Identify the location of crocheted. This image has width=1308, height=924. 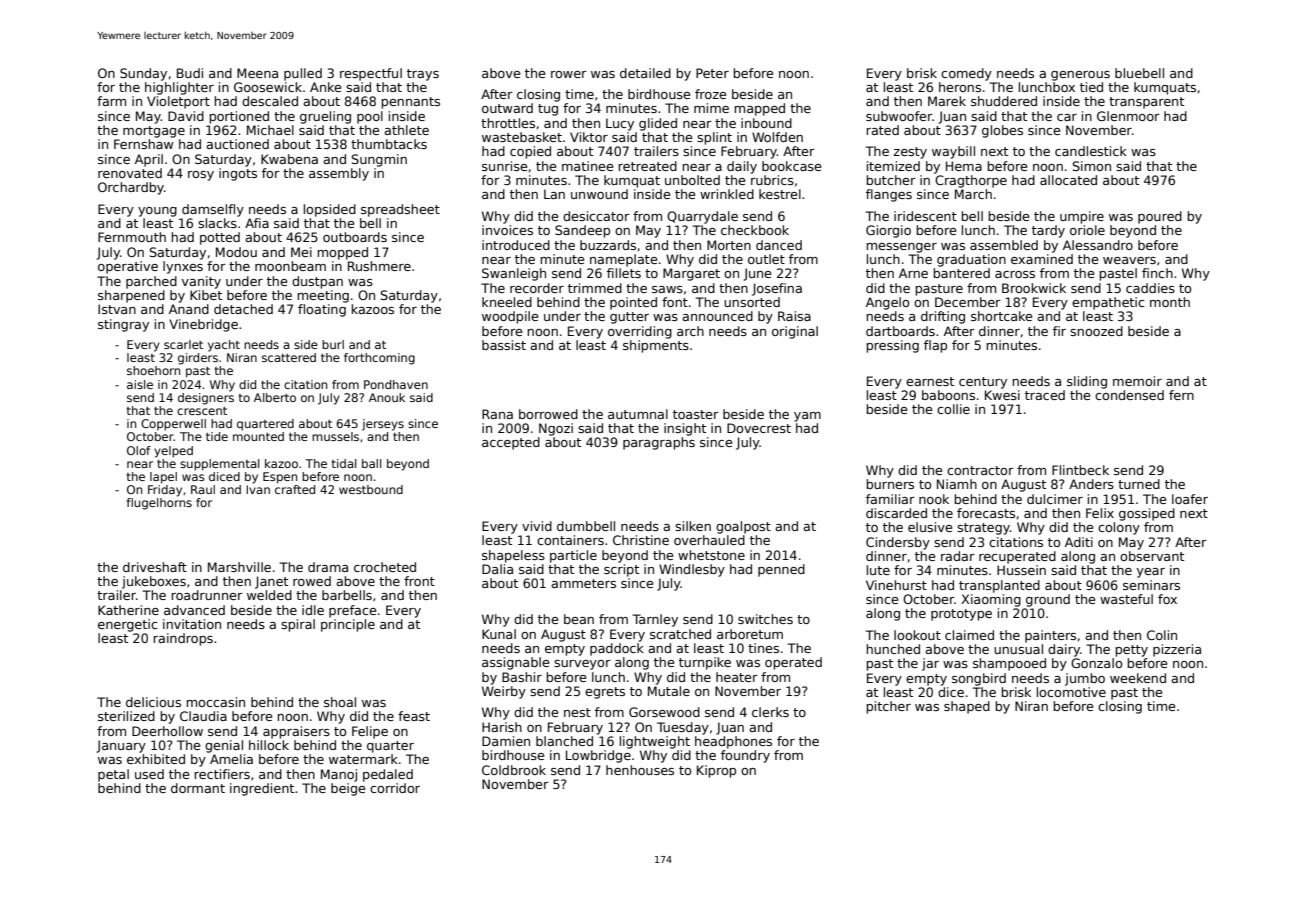
(385, 567).
